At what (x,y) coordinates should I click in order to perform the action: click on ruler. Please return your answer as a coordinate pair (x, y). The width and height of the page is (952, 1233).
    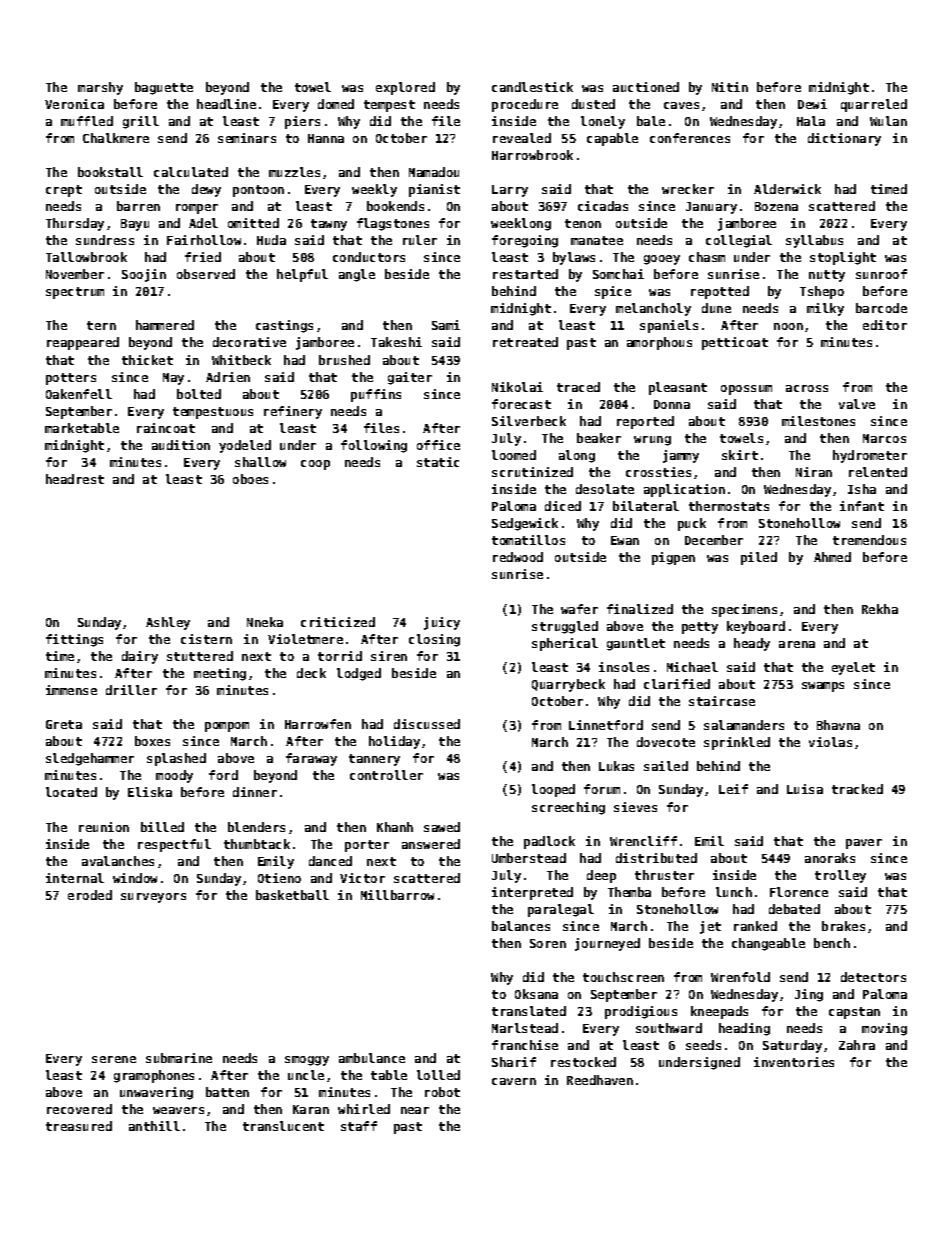
    Looking at the image, I should click on (420, 240).
